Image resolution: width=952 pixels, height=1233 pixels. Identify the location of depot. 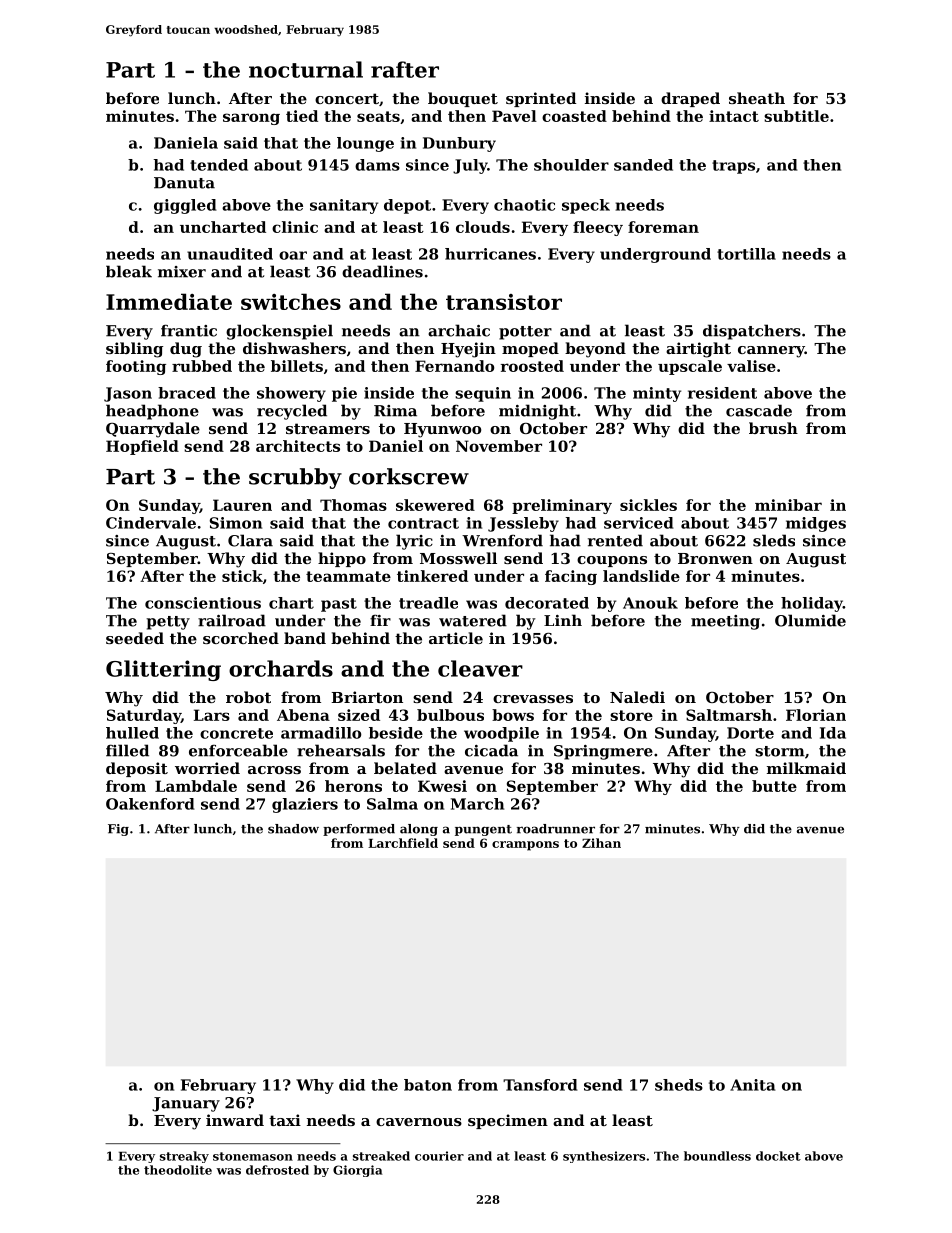
(407, 206).
